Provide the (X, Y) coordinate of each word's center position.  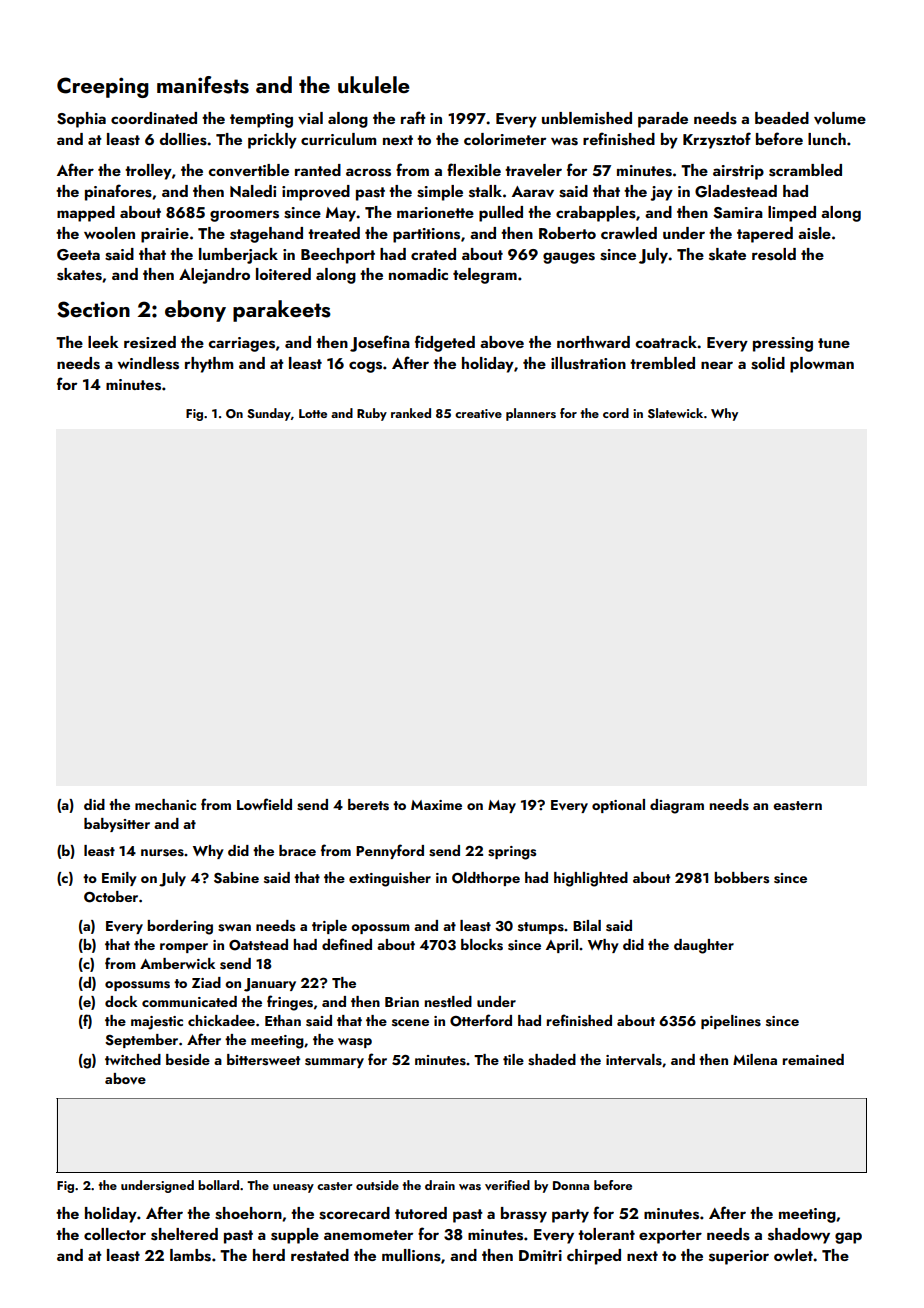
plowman (822, 365)
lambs (190, 1255)
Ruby (372, 414)
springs (512, 853)
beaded (782, 118)
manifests (203, 85)
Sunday (269, 414)
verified (507, 1185)
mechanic (165, 804)
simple (440, 193)
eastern (797, 806)
